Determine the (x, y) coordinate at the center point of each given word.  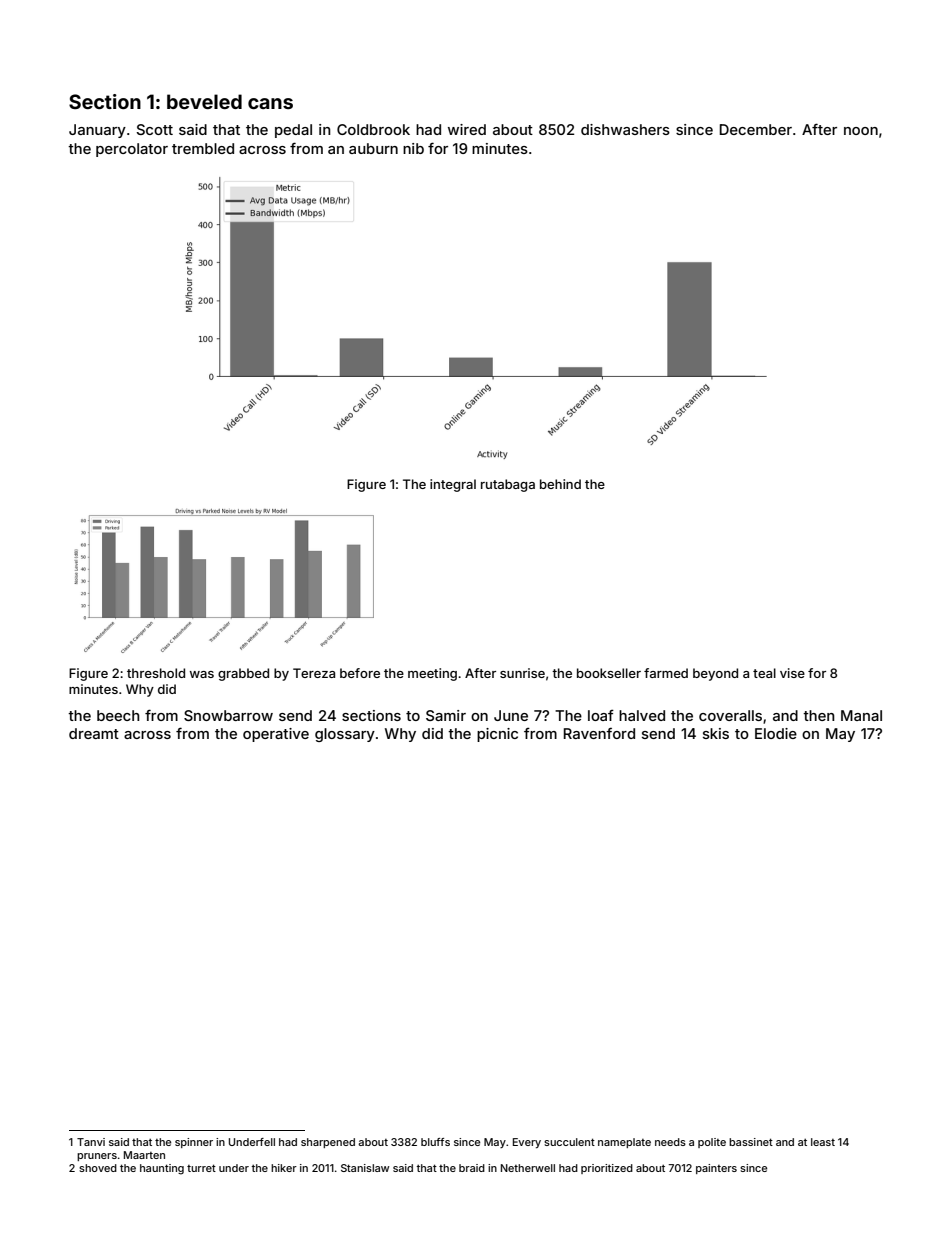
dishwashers (625, 129)
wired (467, 129)
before (360, 673)
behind (560, 484)
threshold (156, 673)
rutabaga (508, 485)
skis (716, 733)
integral (453, 485)
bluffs (435, 1142)
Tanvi (91, 1142)
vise (792, 673)
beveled (204, 101)
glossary (345, 735)
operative (276, 735)
